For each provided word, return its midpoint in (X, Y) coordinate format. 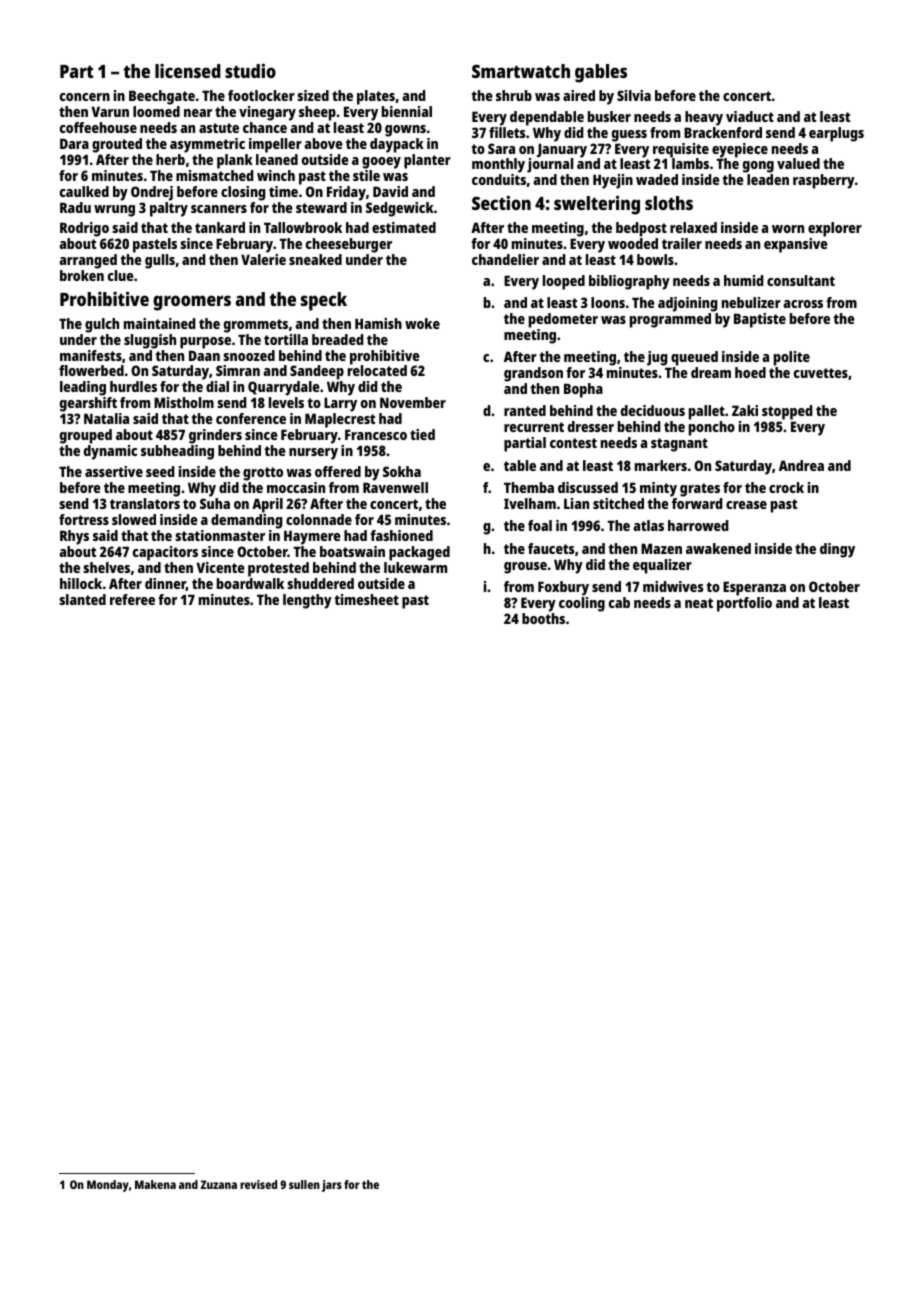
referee (132, 599)
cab (619, 602)
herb (170, 159)
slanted (82, 599)
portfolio (744, 604)
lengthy (307, 601)
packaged (419, 553)
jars (332, 1186)
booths (543, 618)
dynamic (110, 452)
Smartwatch (521, 71)
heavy (704, 118)
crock (786, 487)
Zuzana (219, 1184)
